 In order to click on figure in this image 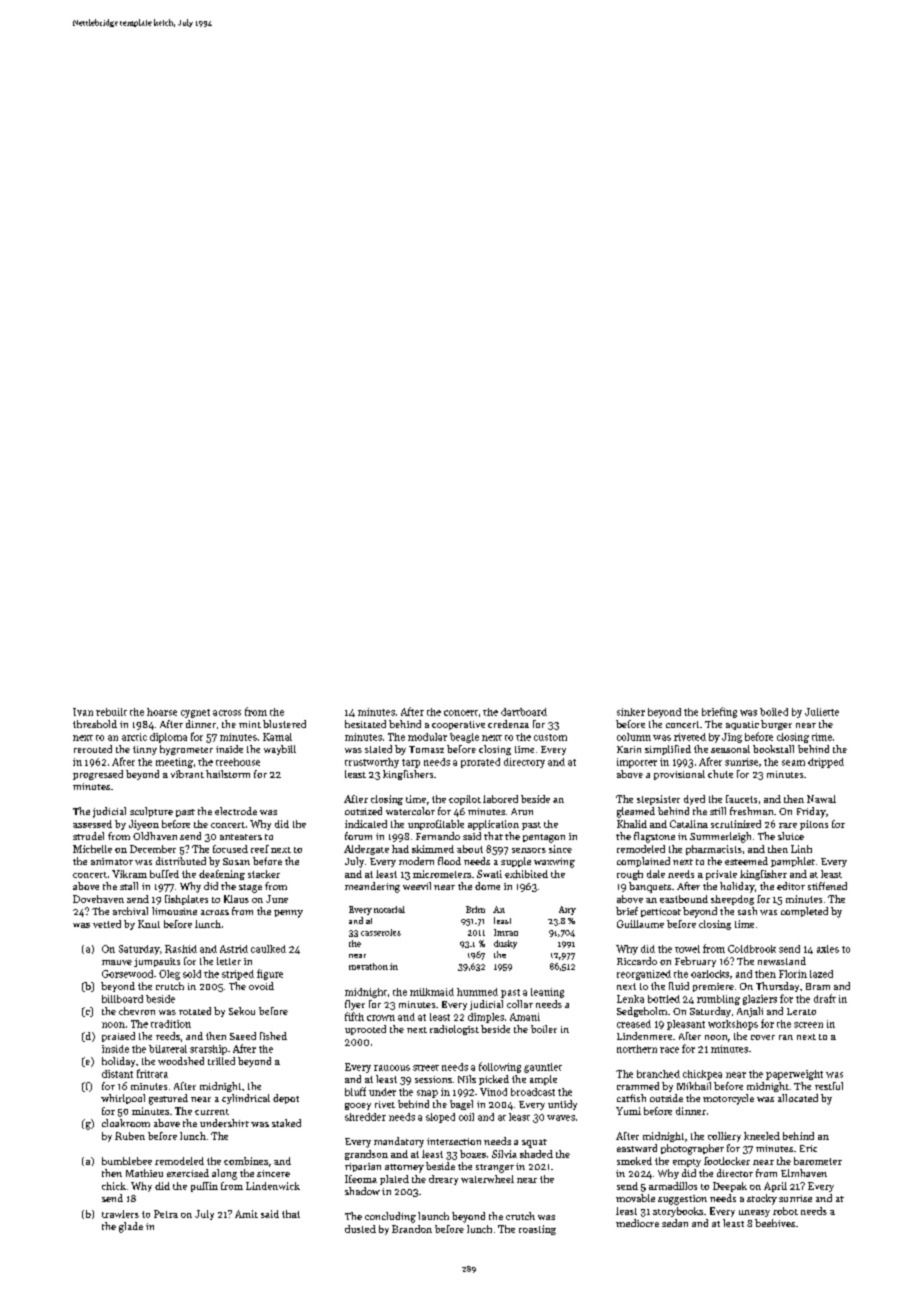, I will do `click(270, 974)`.
